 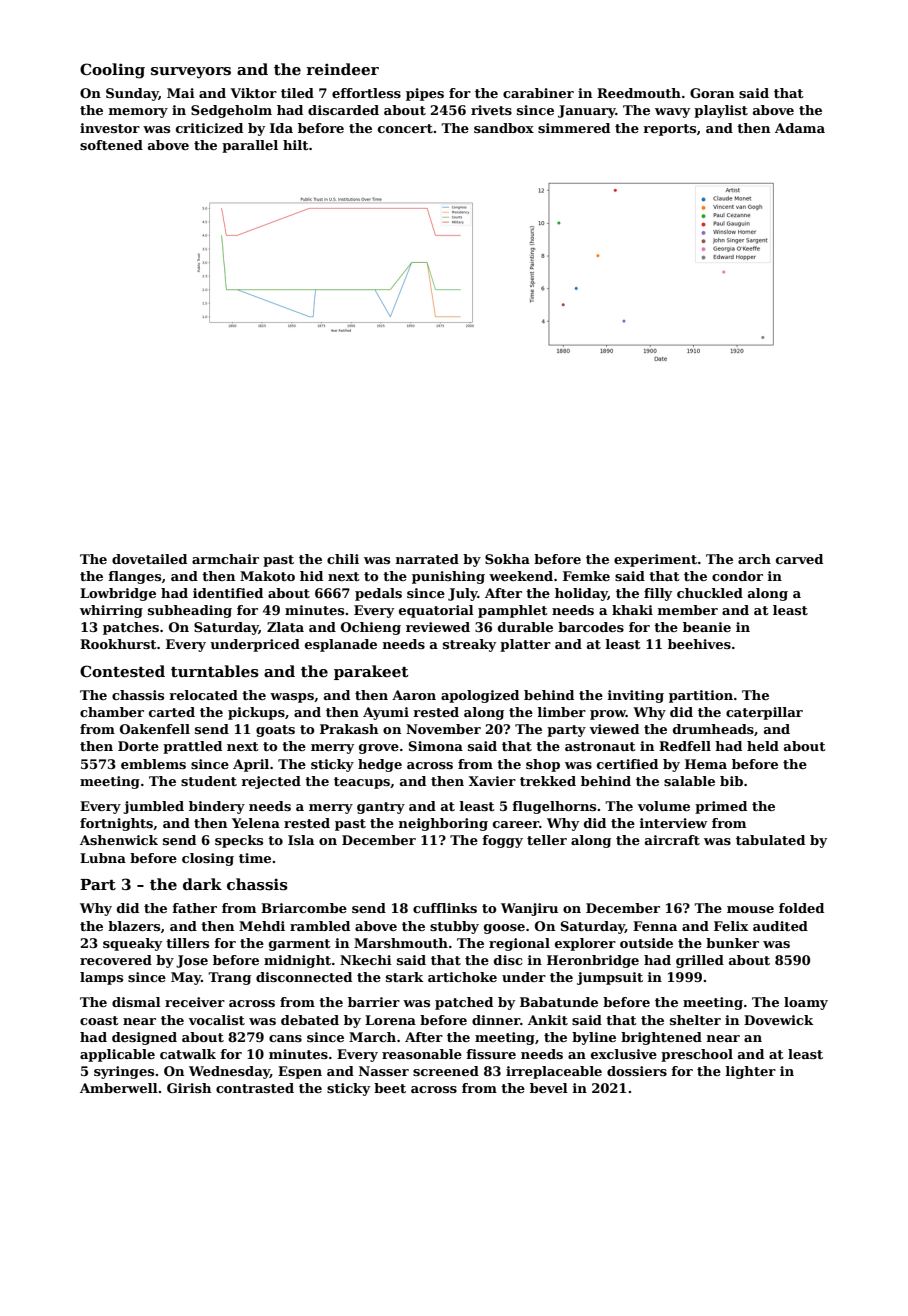 I want to click on goats, so click(x=275, y=731).
